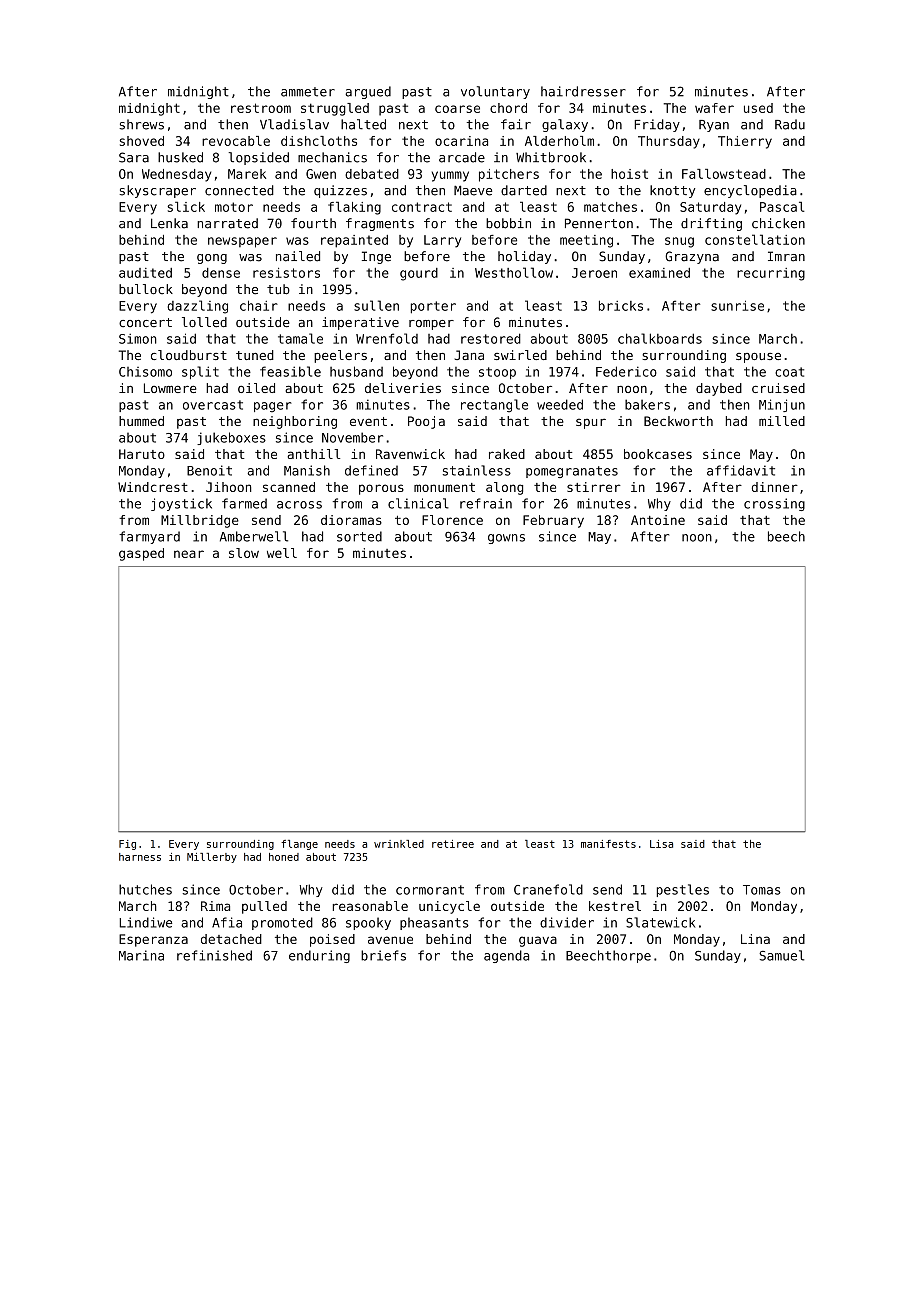  Describe the element at coordinates (141, 124) in the page. I see `shrews` at that location.
